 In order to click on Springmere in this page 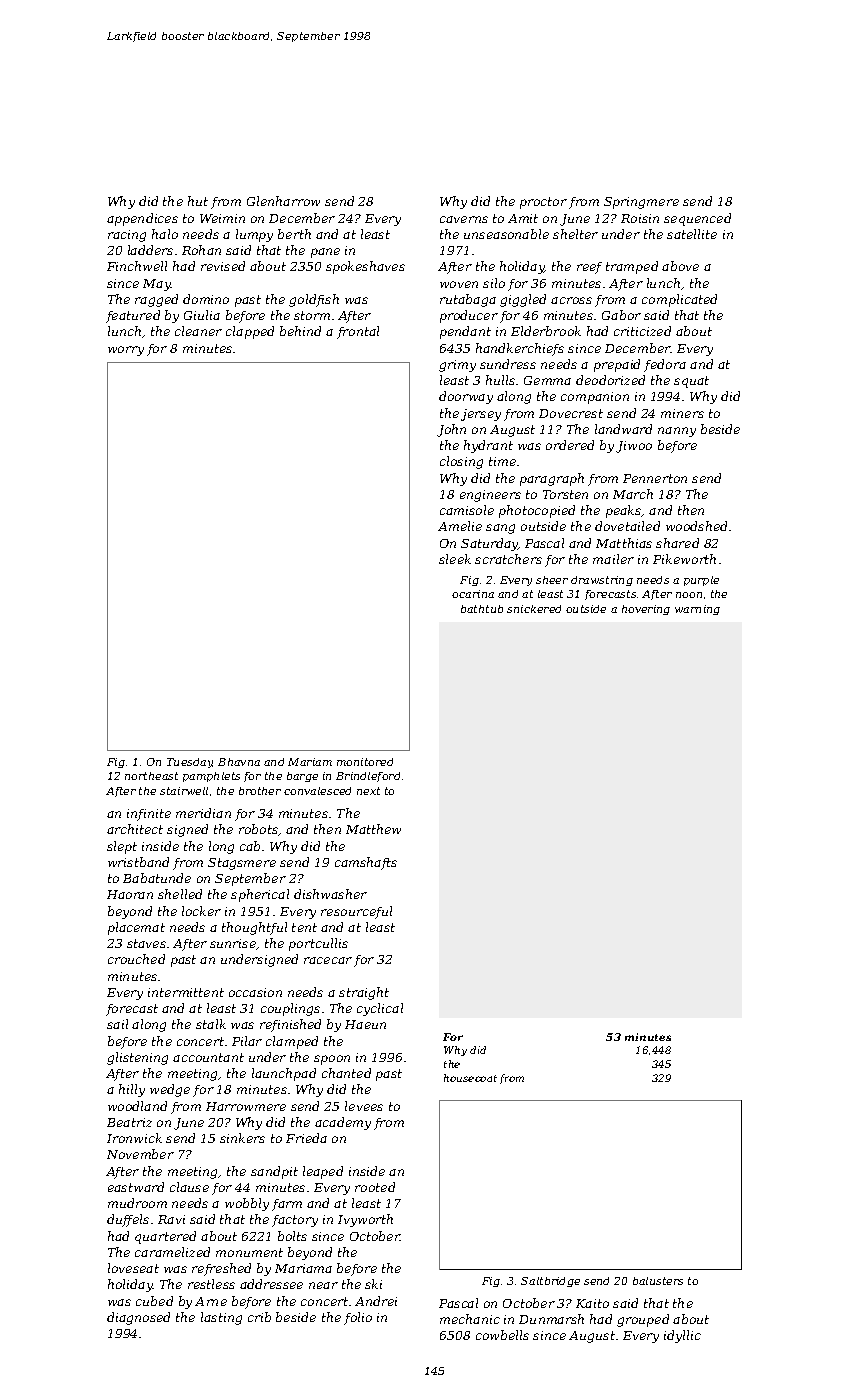, I will do `click(641, 203)`.
